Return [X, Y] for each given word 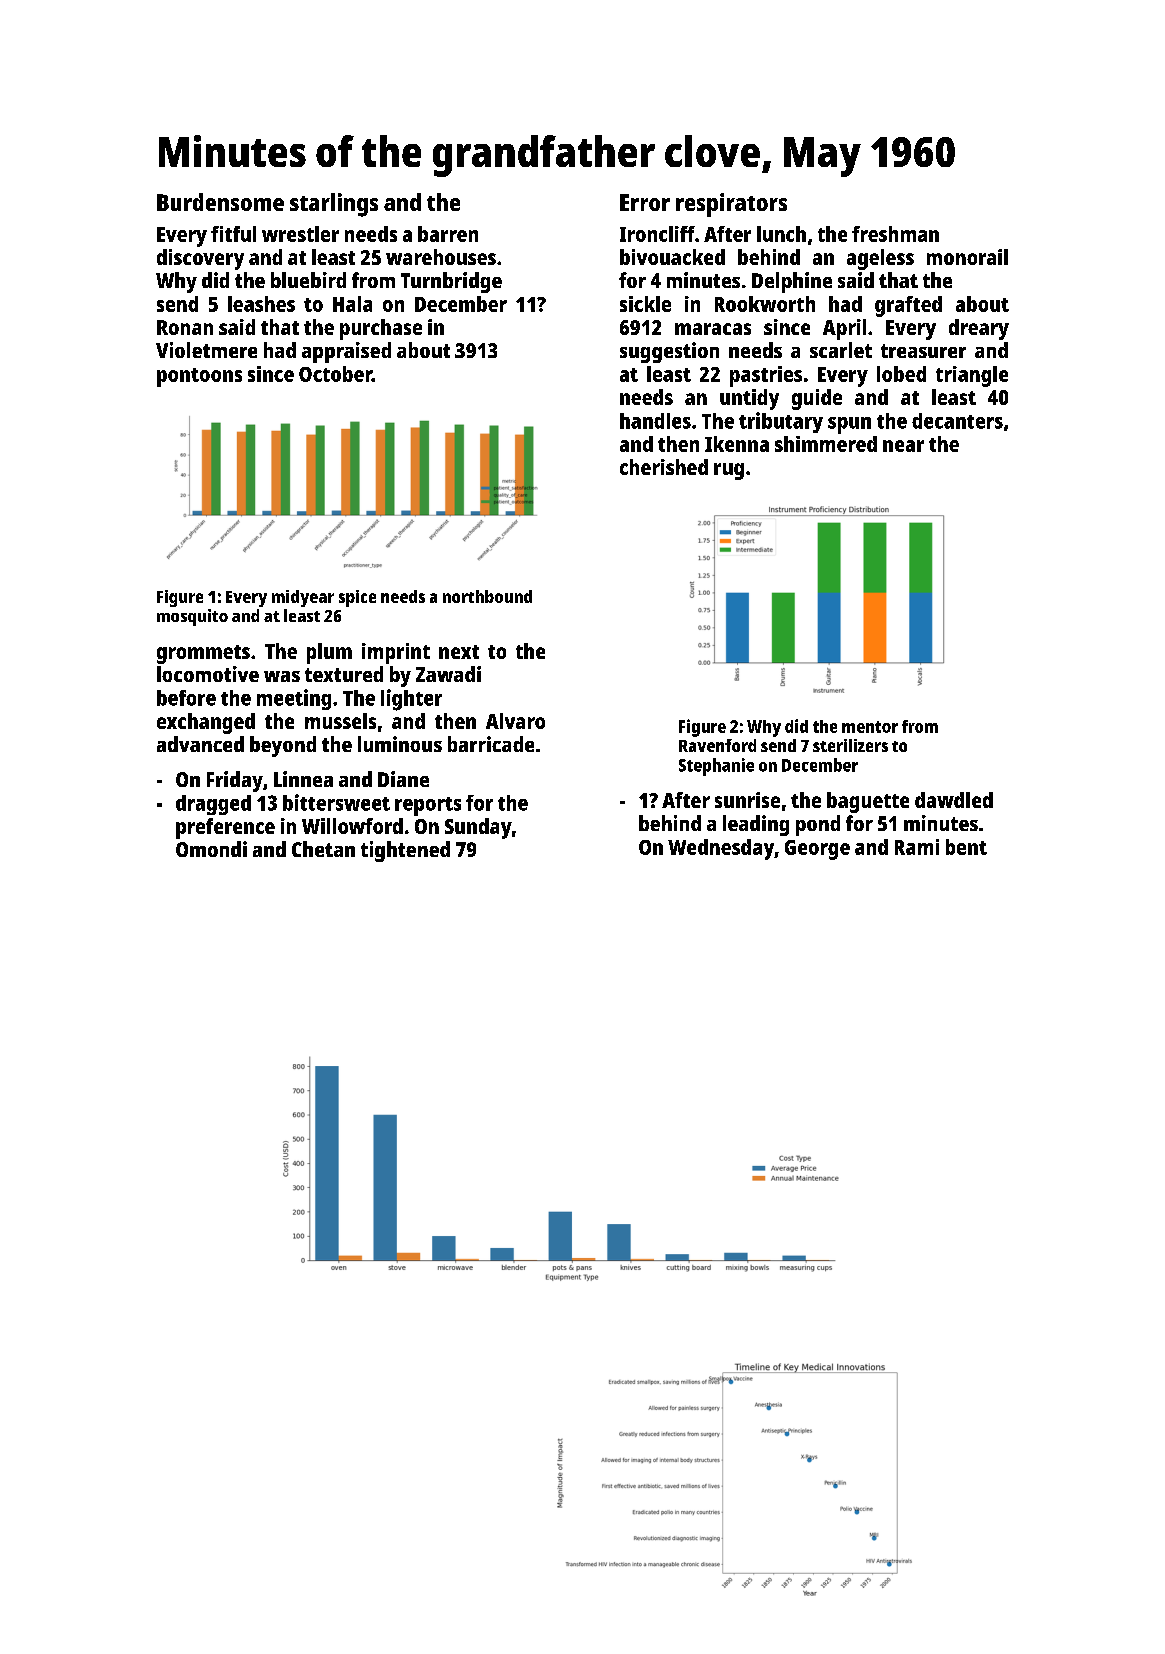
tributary [781, 422]
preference [225, 828]
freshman [895, 234]
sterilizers [850, 745]
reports [428, 806]
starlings [334, 205]
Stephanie [716, 767]
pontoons [199, 377]
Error [645, 202]
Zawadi [448, 674]
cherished [664, 467]
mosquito [192, 617]
